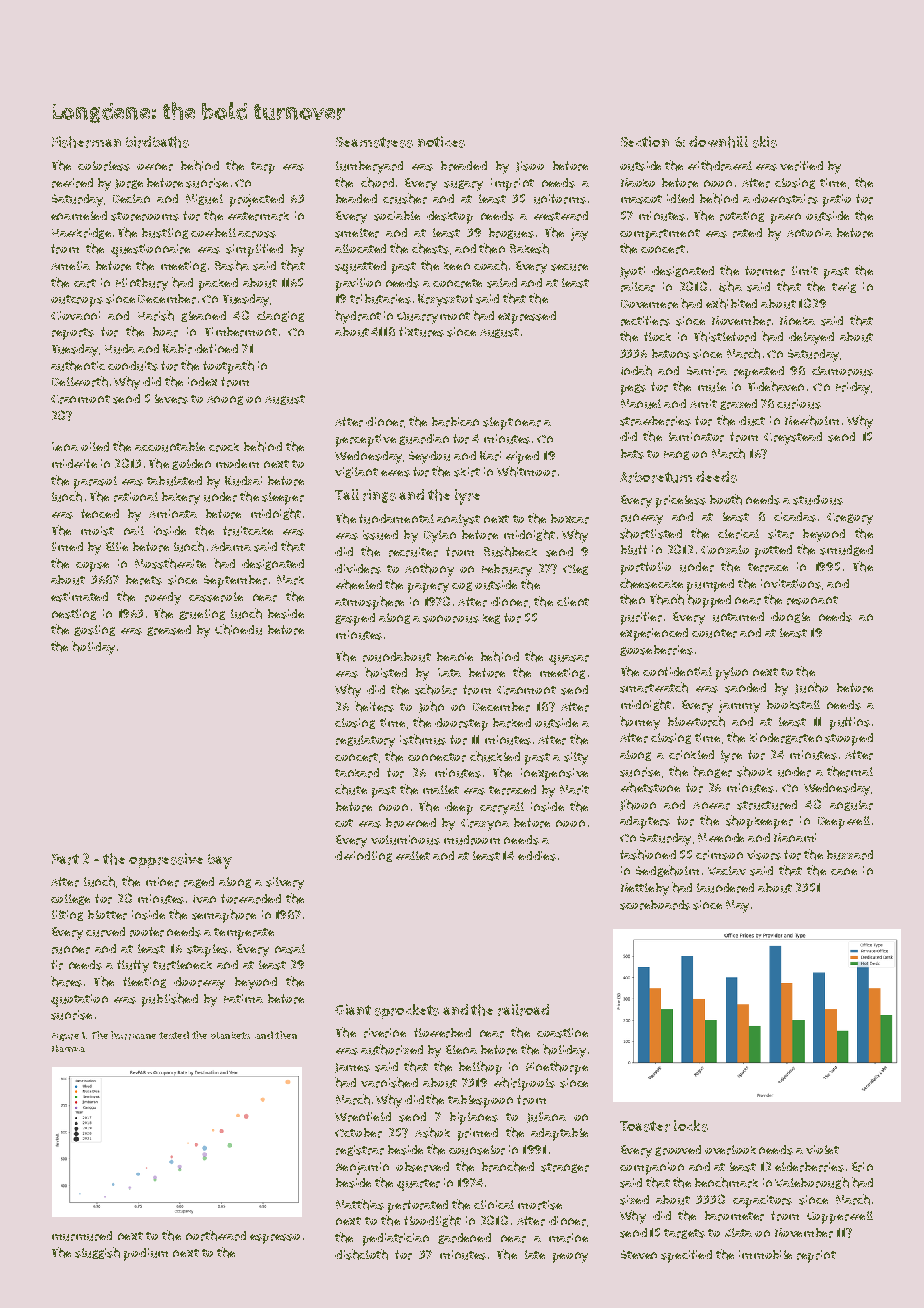  I want to click on espresso, so click(275, 1239).
